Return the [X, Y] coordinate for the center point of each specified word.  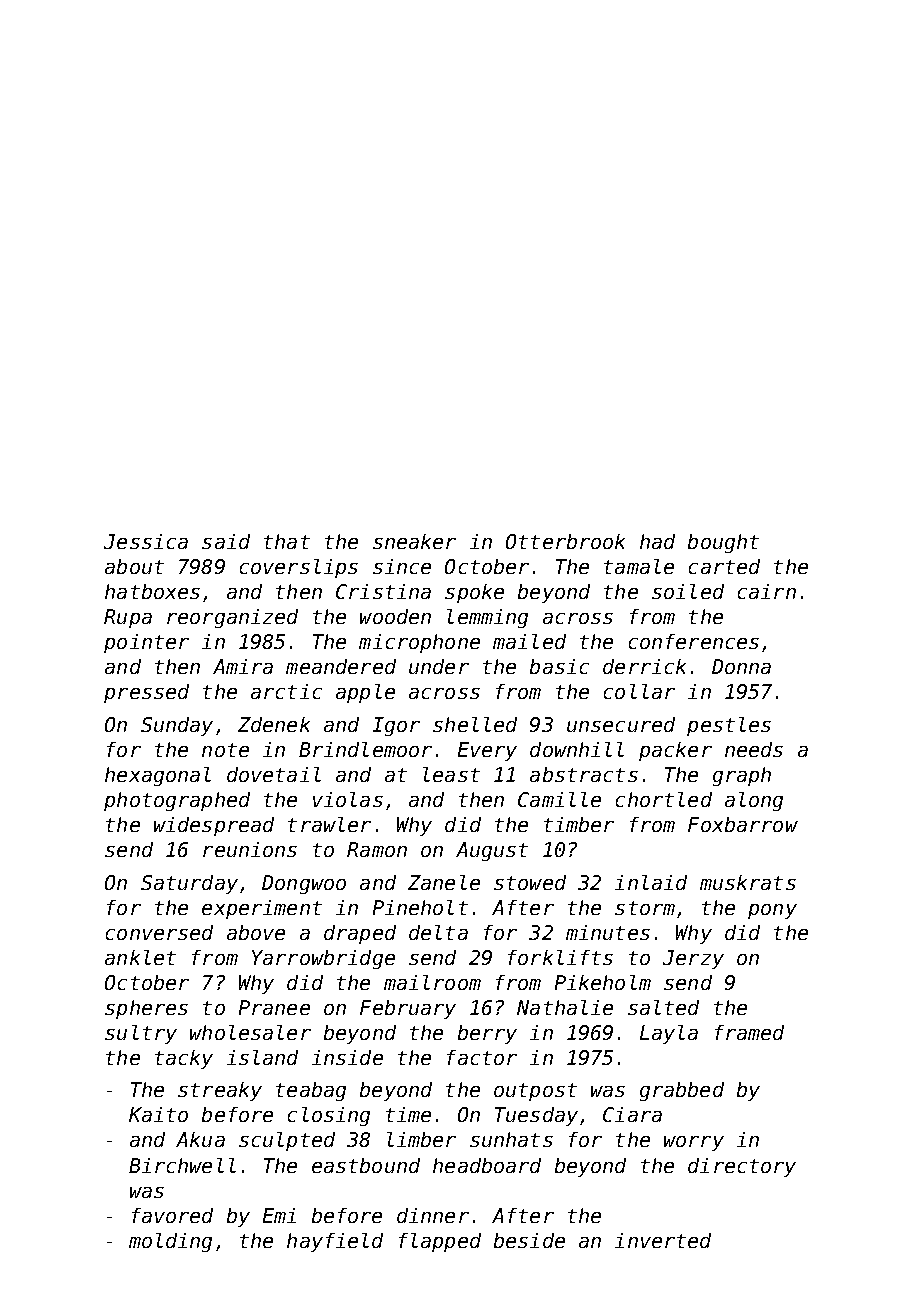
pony [772, 911]
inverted [663, 1240]
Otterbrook [565, 541]
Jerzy [693, 959]
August [492, 851]
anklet [140, 957]
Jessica [146, 541]
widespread [214, 826]
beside [529, 1240]
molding [170, 1242]
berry [487, 1034]
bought [723, 543]
